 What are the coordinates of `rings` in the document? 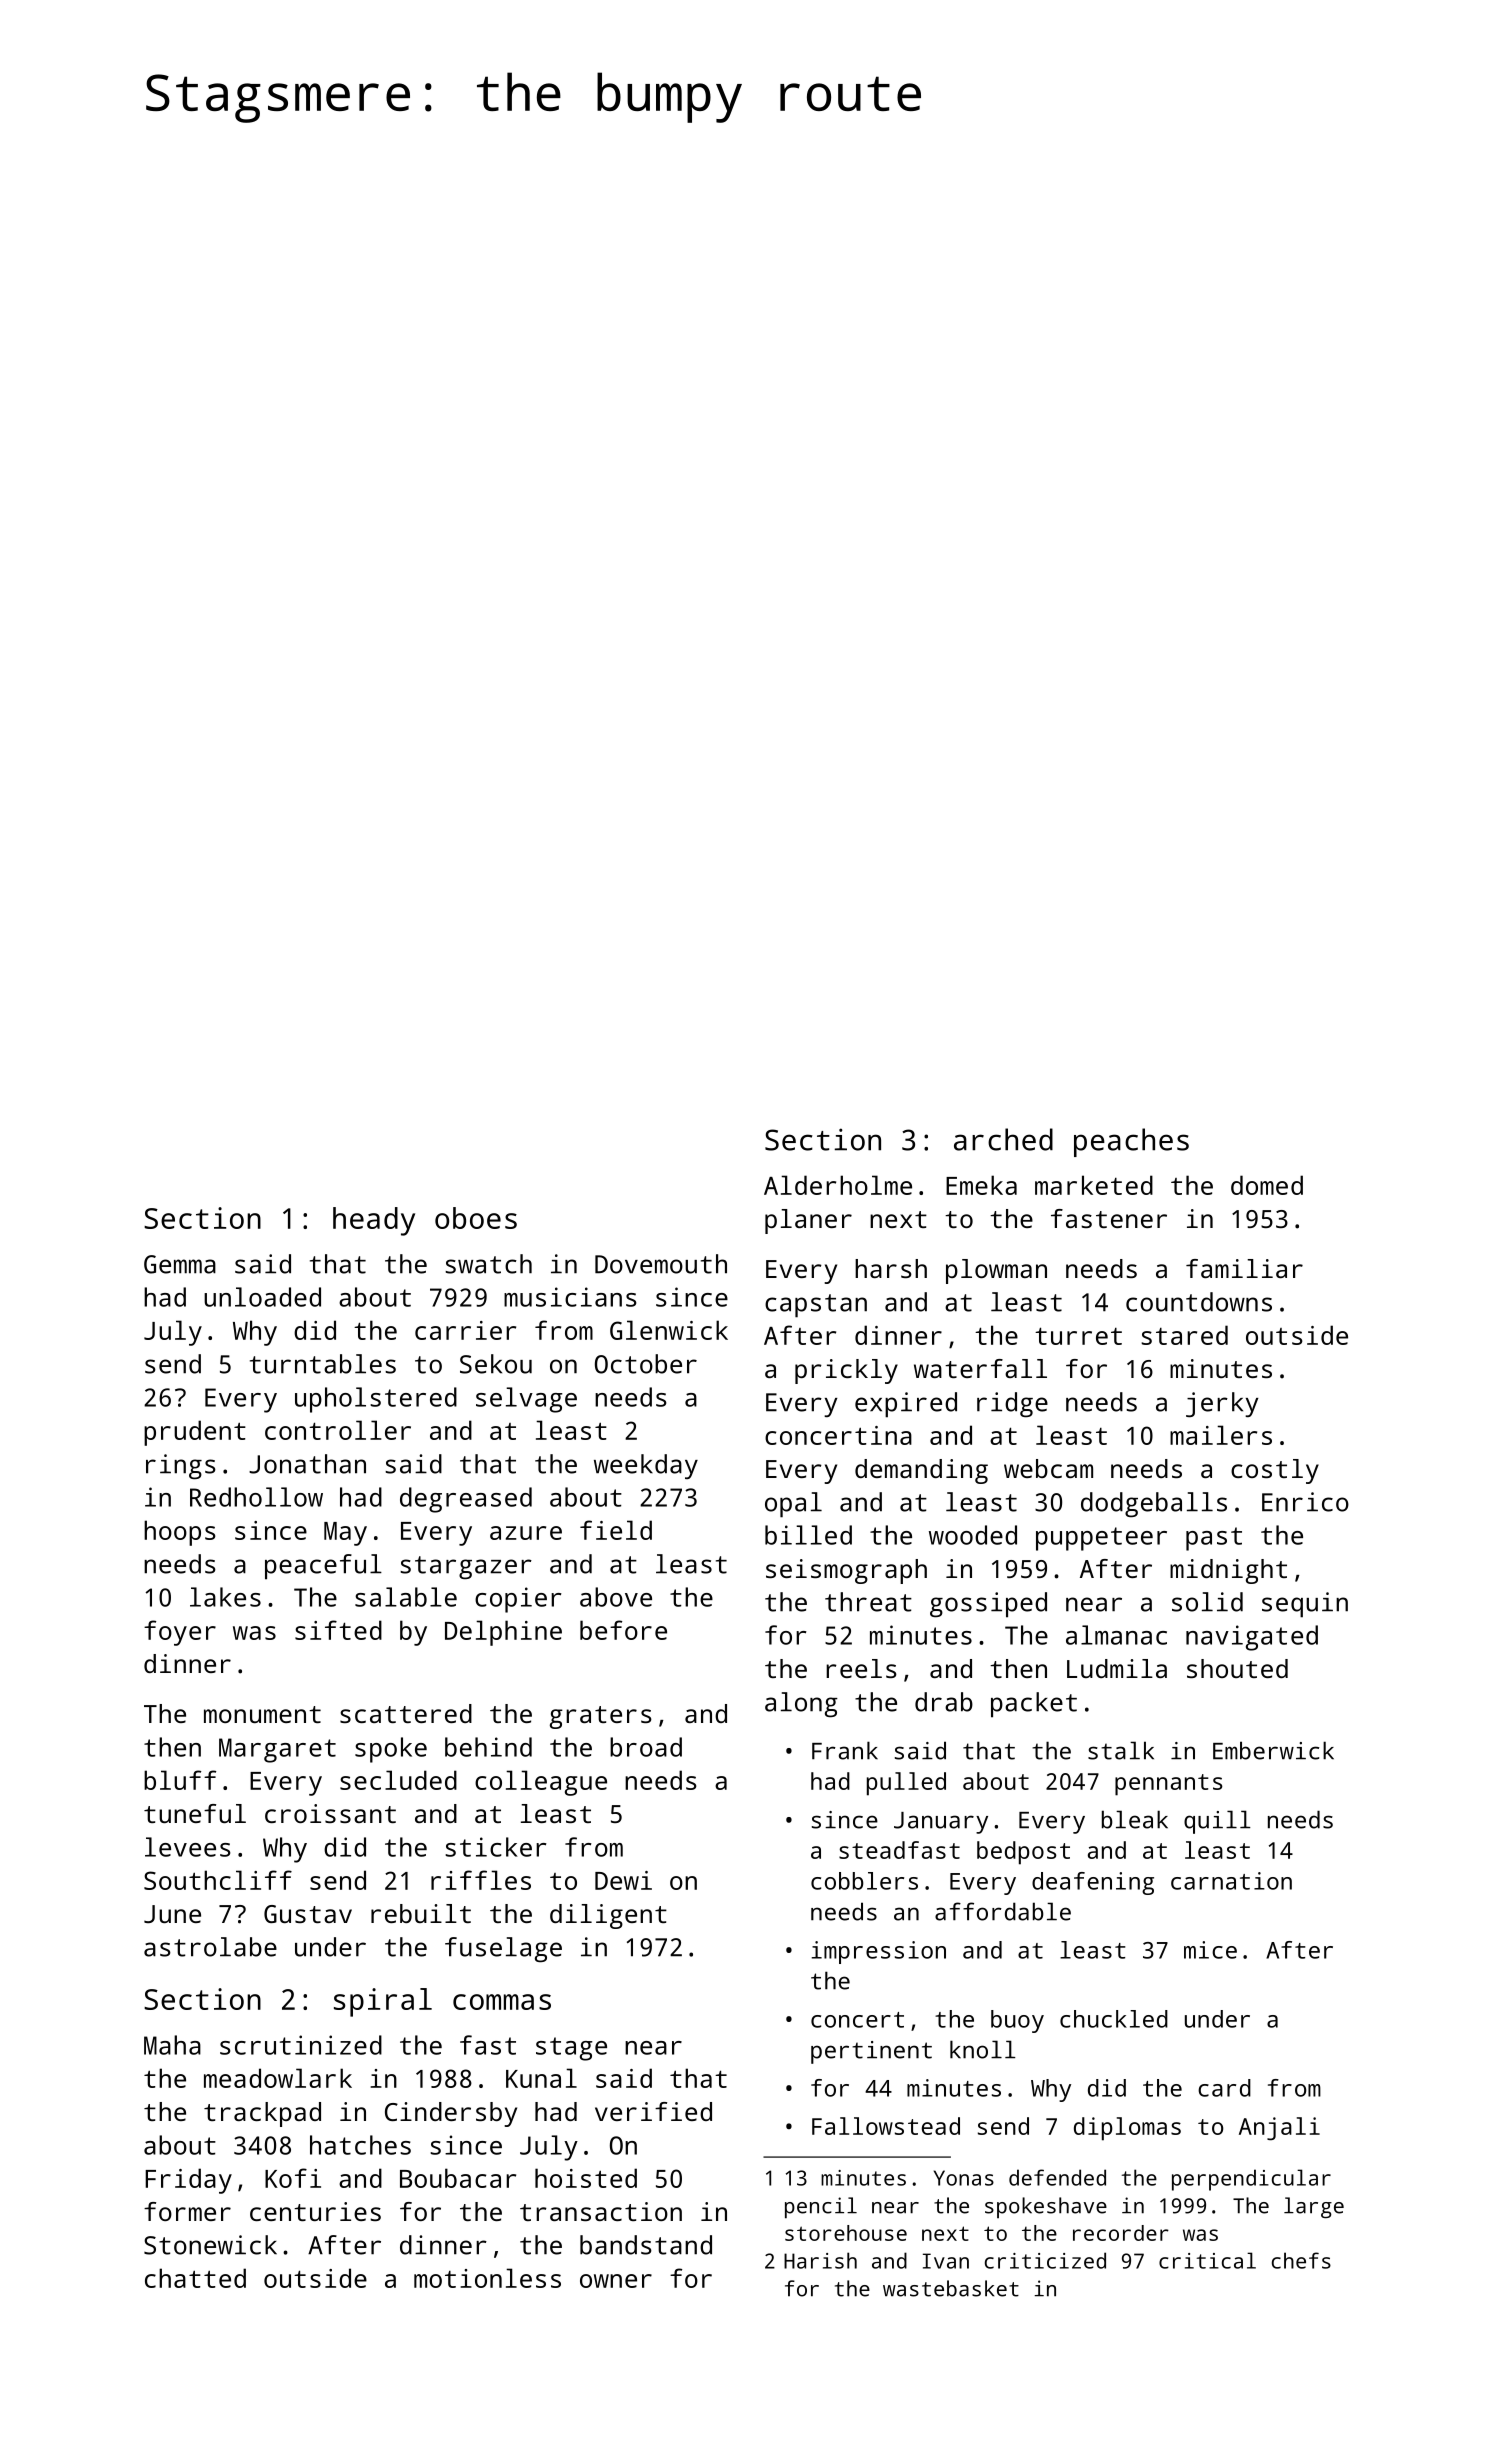 It's located at (181, 1467).
